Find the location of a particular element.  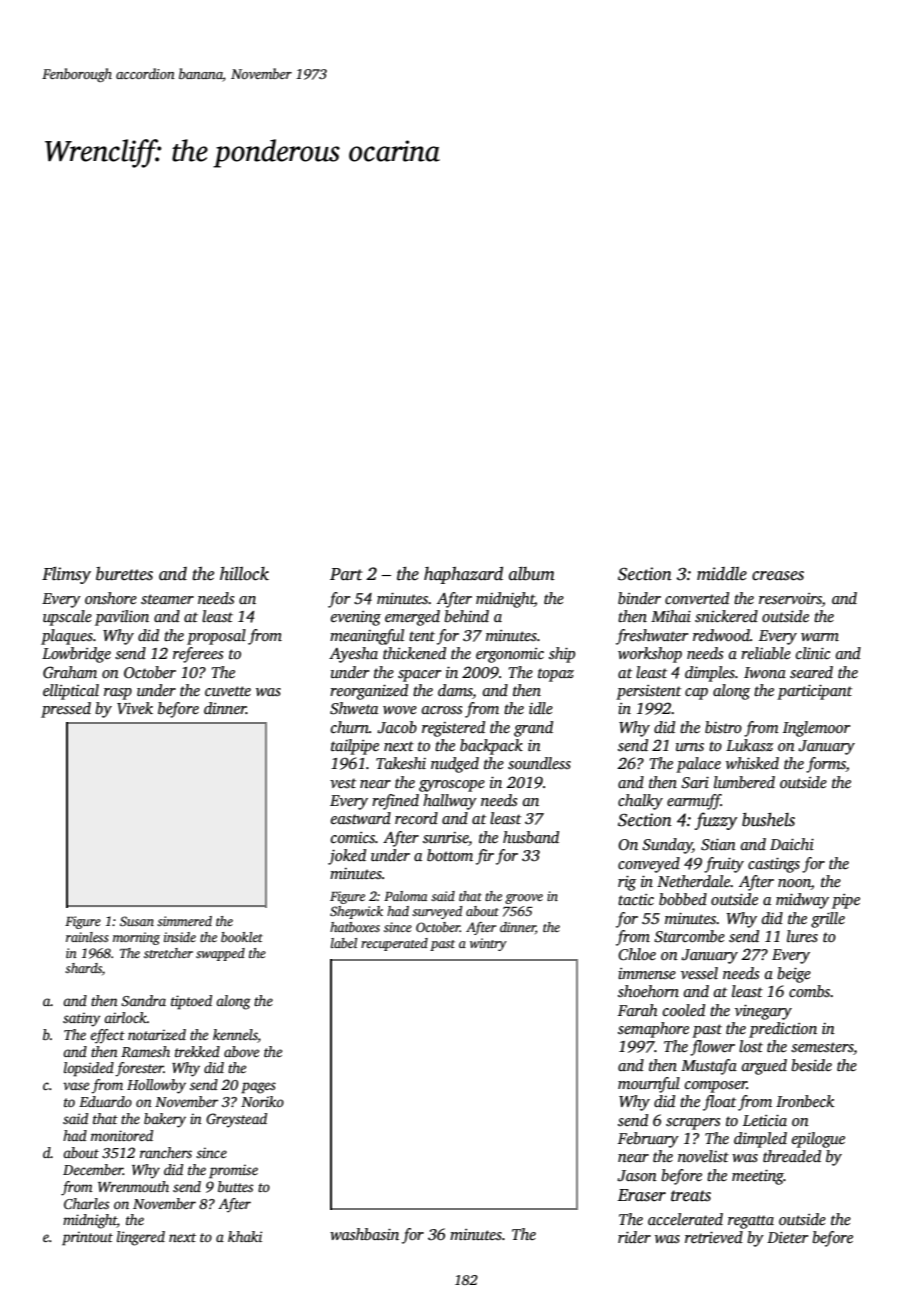

mournful is located at coordinates (649, 1085).
